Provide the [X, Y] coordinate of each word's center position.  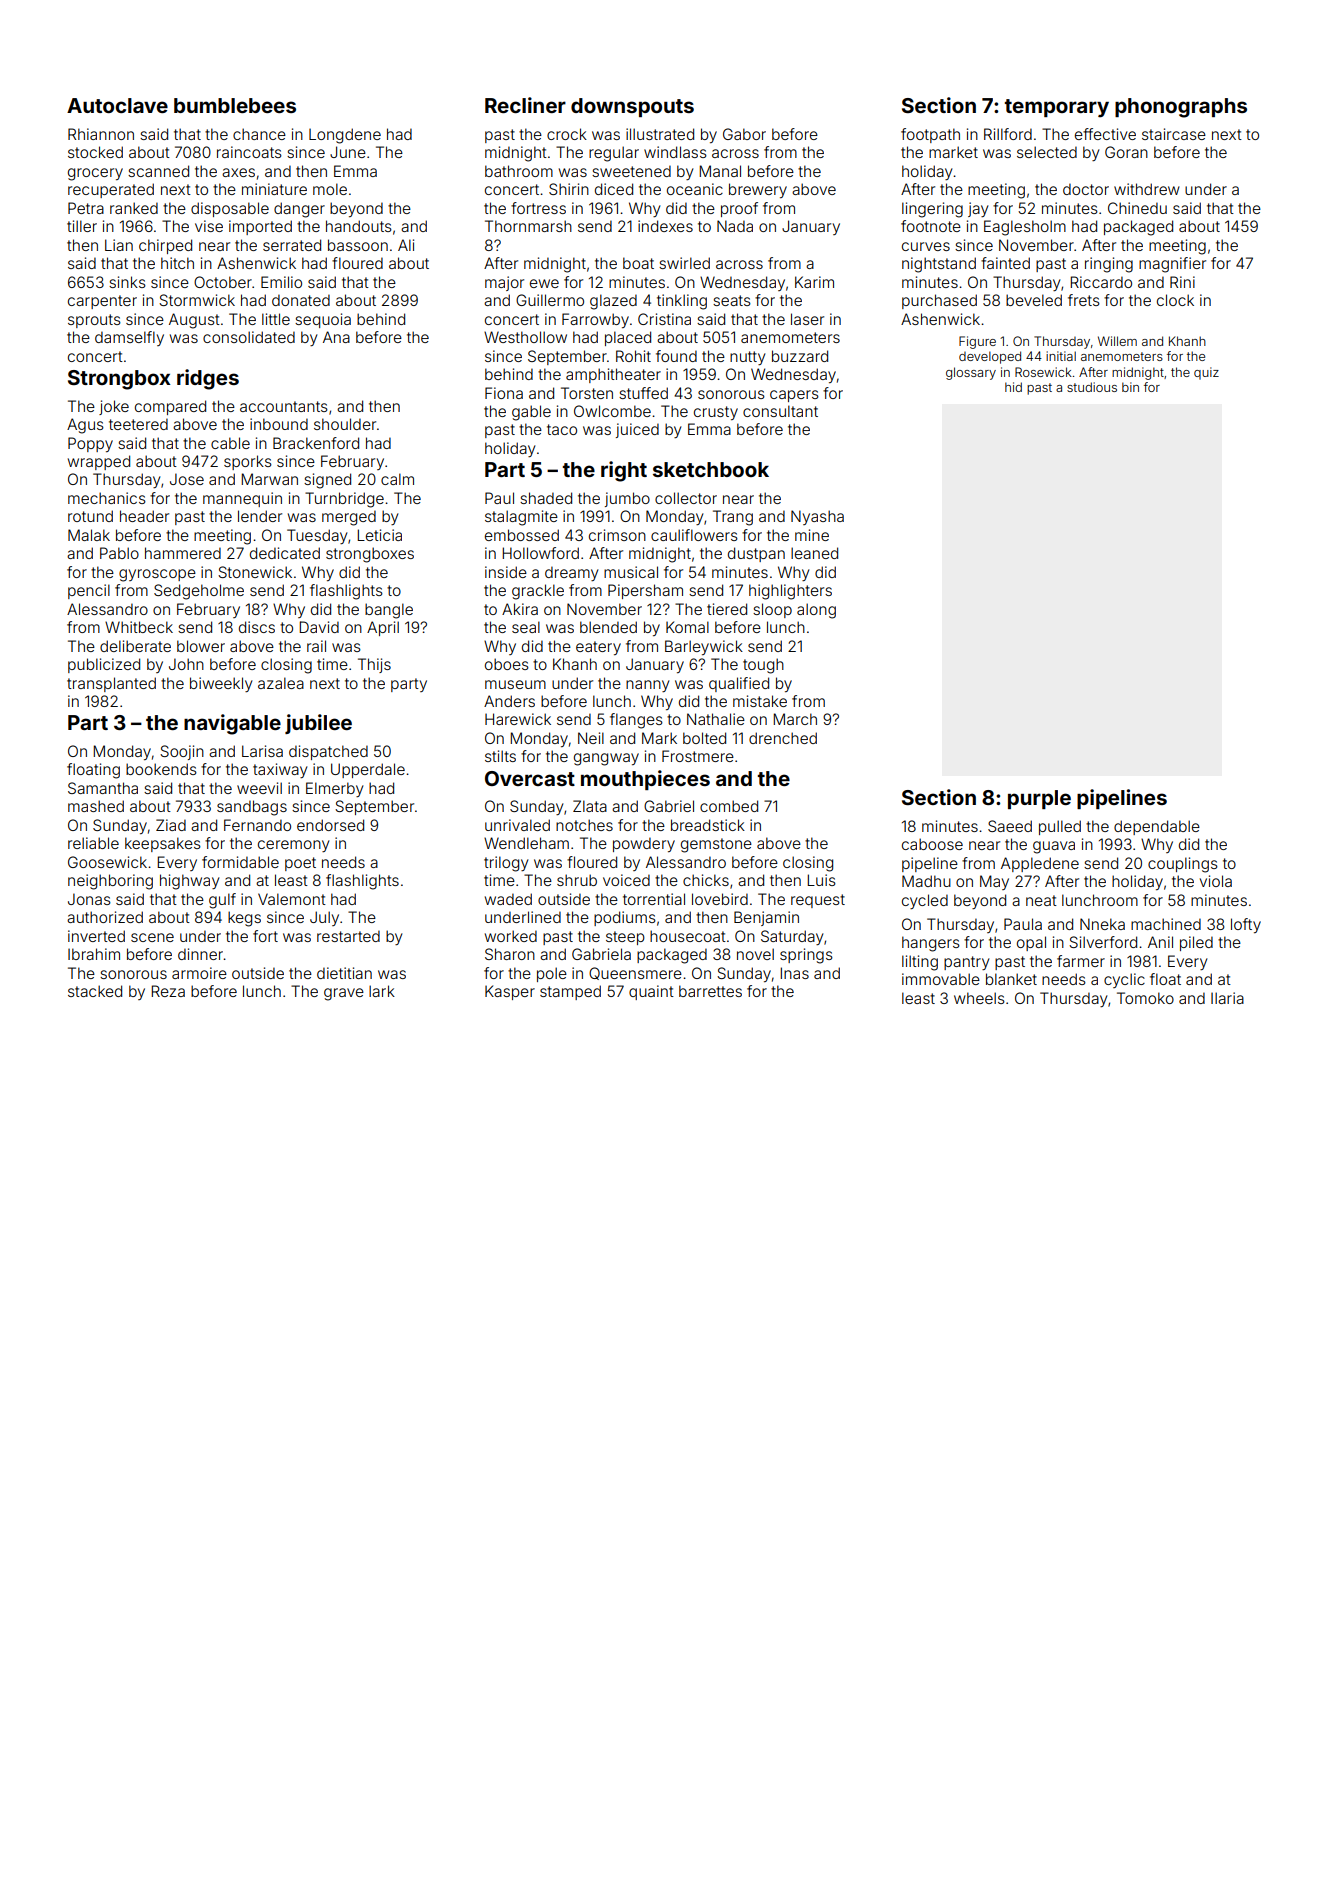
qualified [739, 684]
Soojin [182, 752]
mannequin [242, 499]
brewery [758, 190]
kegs [244, 919]
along [816, 611]
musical [631, 572]
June [348, 152]
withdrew [1147, 189]
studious [1092, 387]
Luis [821, 880]
